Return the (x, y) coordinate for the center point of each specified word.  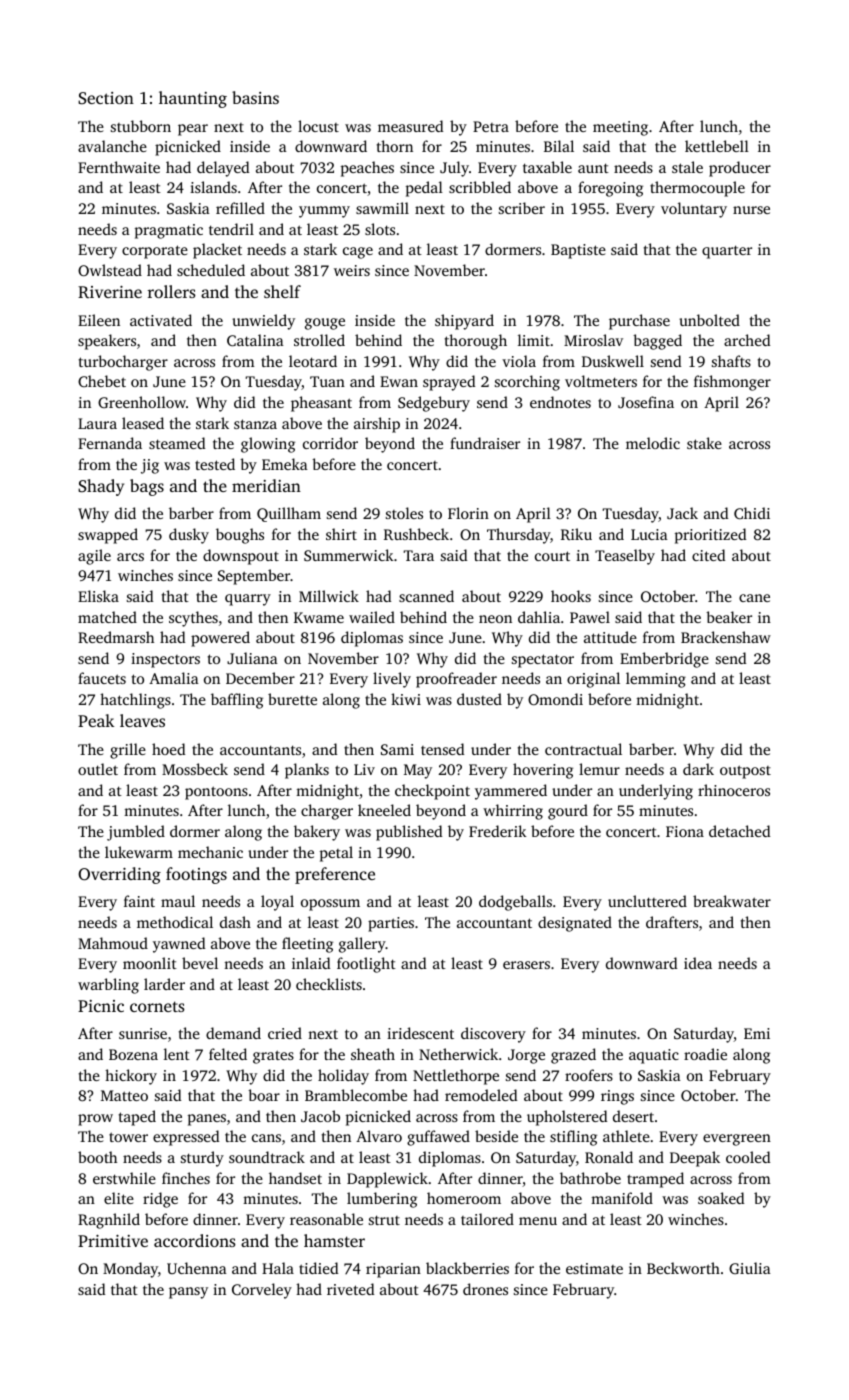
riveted (350, 1289)
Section (106, 98)
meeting (620, 128)
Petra (491, 126)
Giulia (750, 1268)
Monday (130, 1270)
